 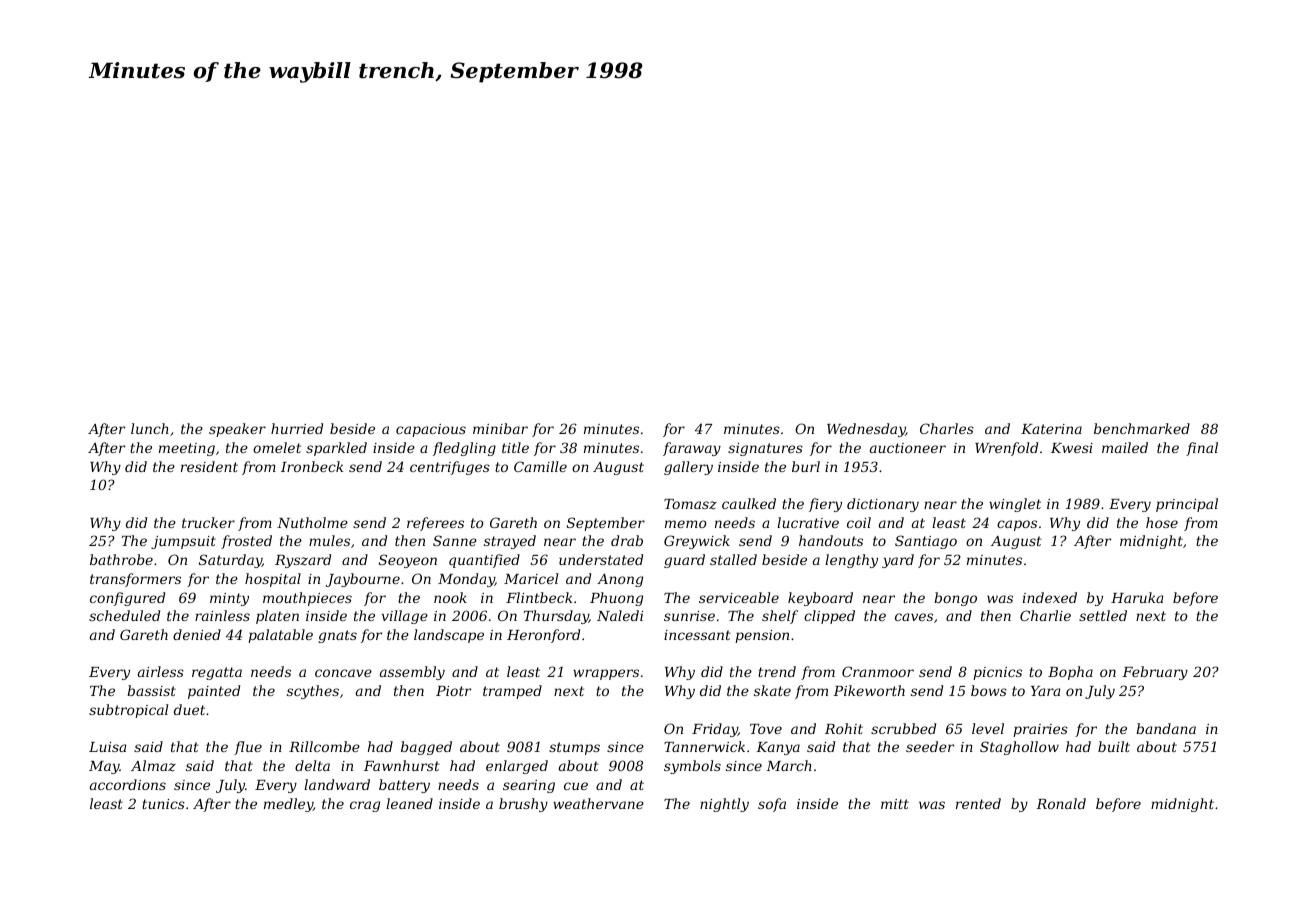 I want to click on nightly, so click(x=724, y=805).
